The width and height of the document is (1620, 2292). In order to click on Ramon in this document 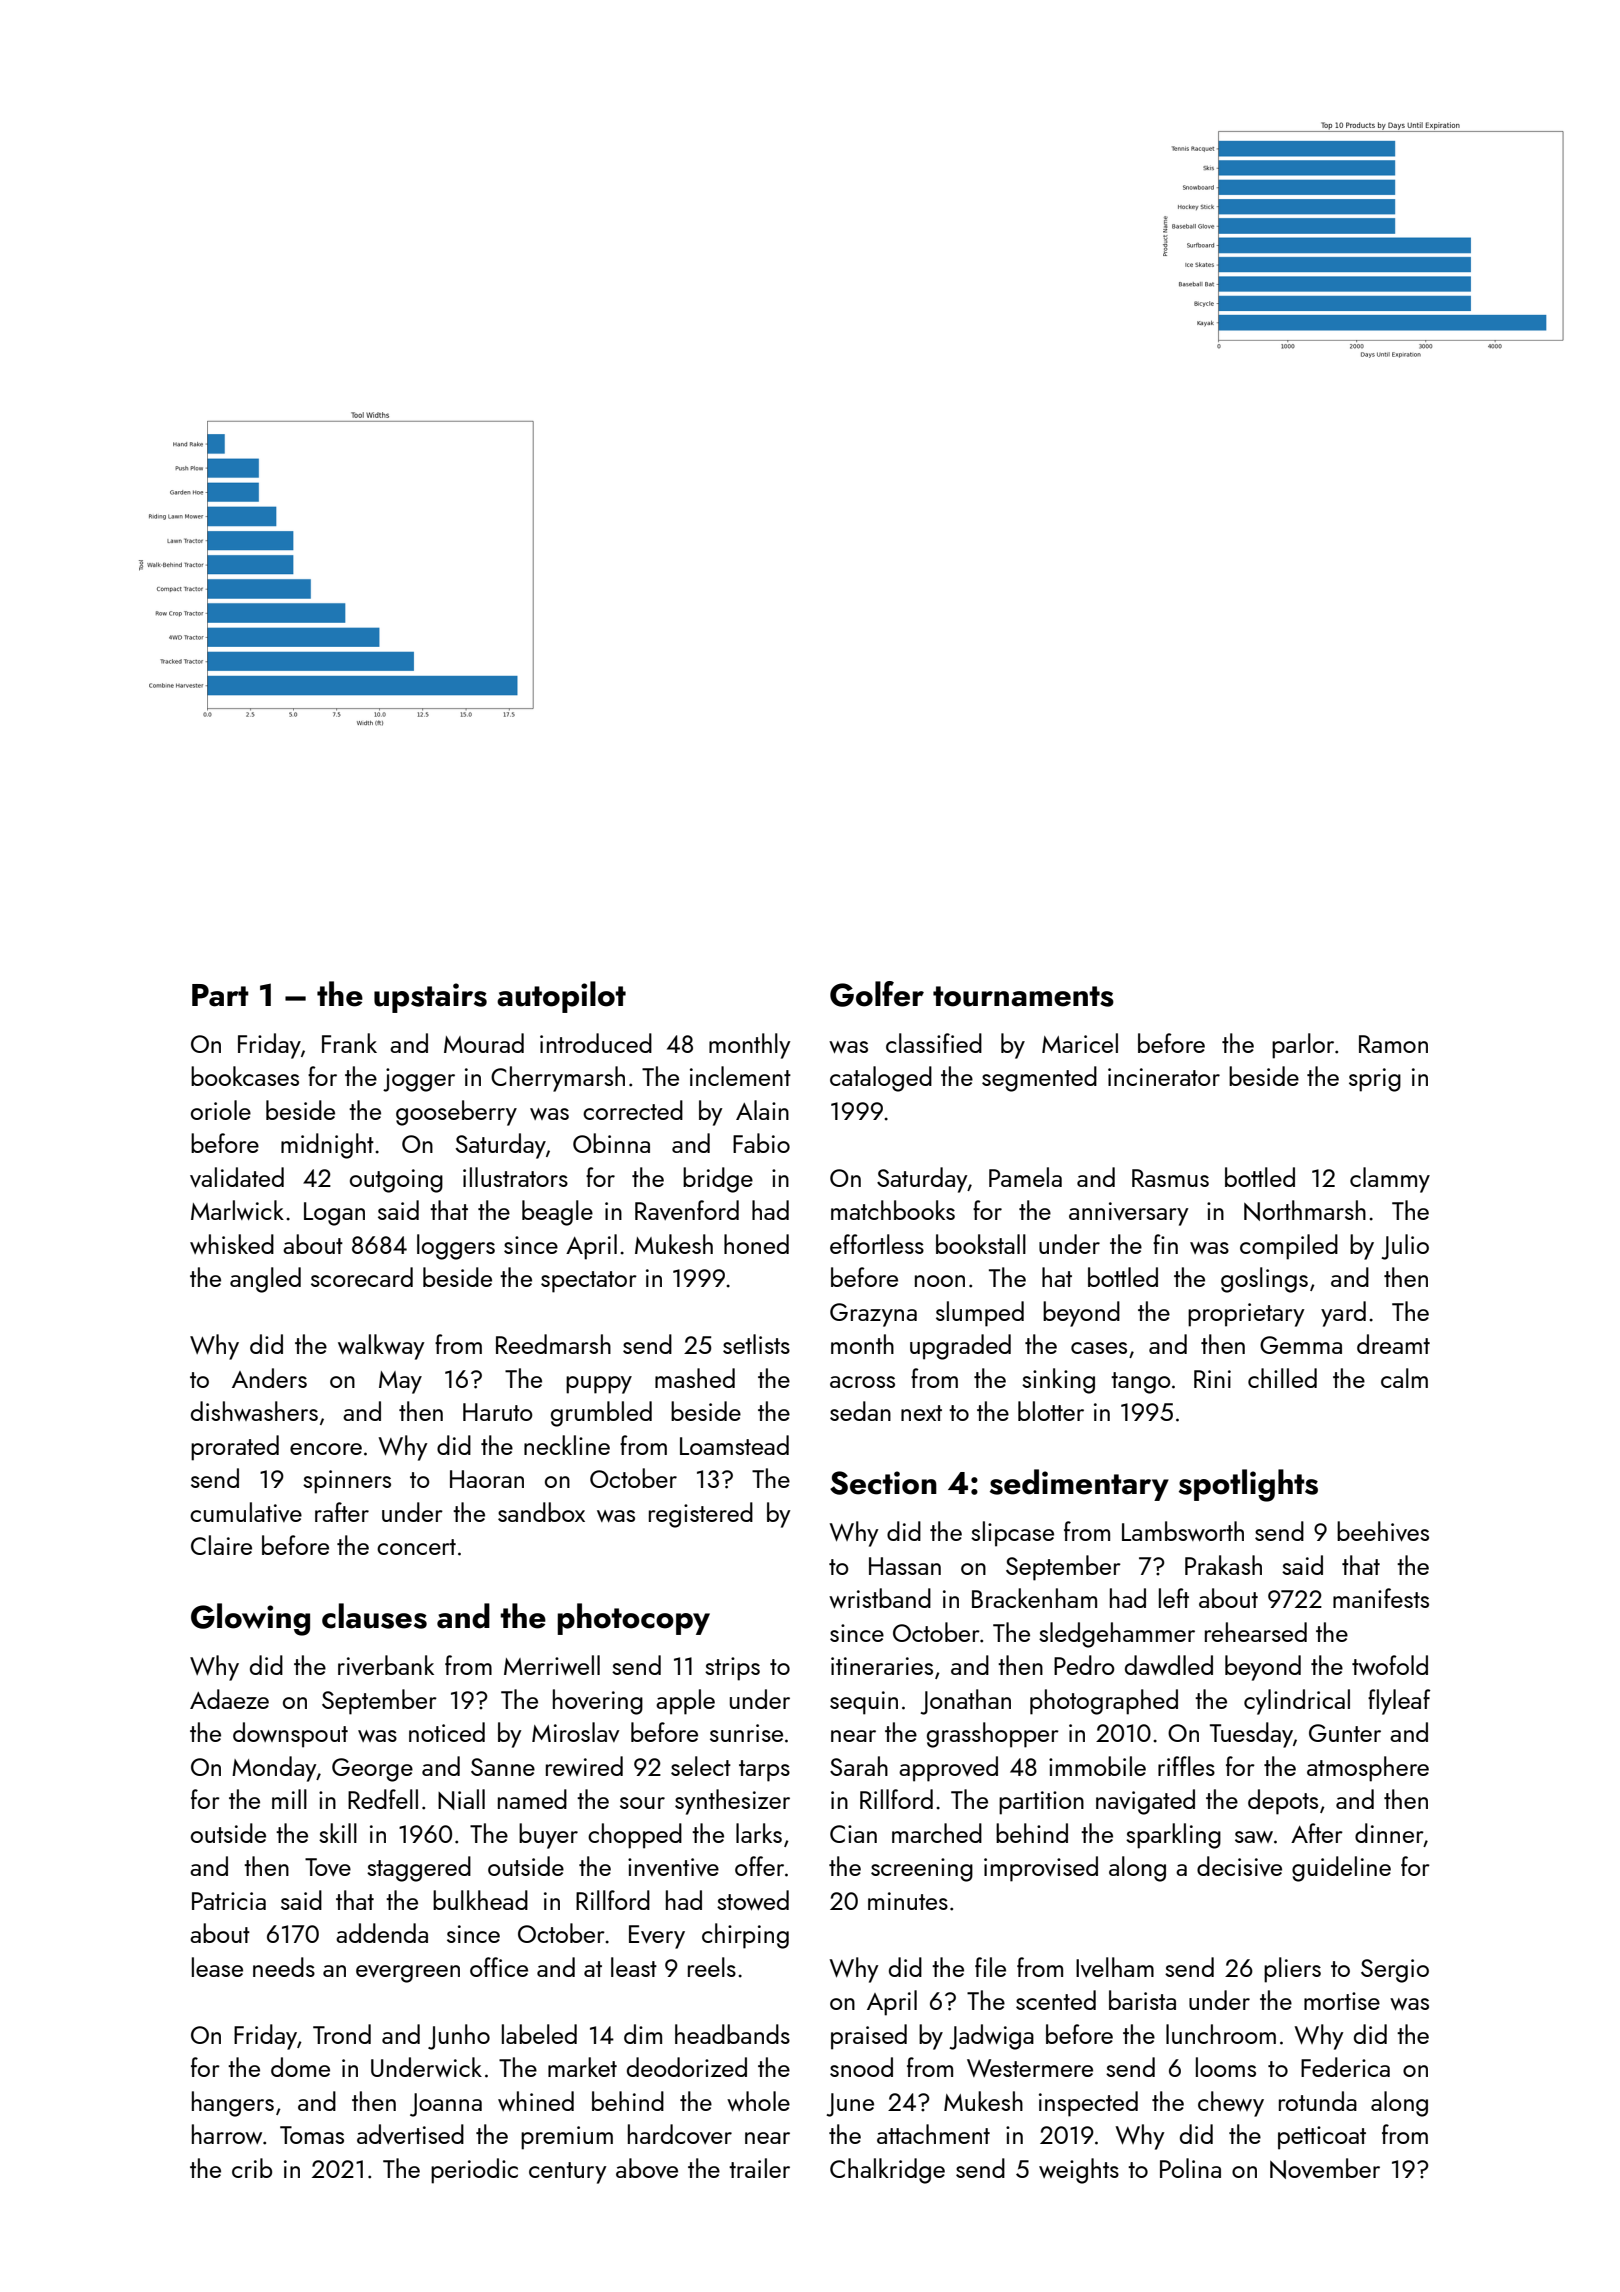, I will do `click(1393, 1044)`.
